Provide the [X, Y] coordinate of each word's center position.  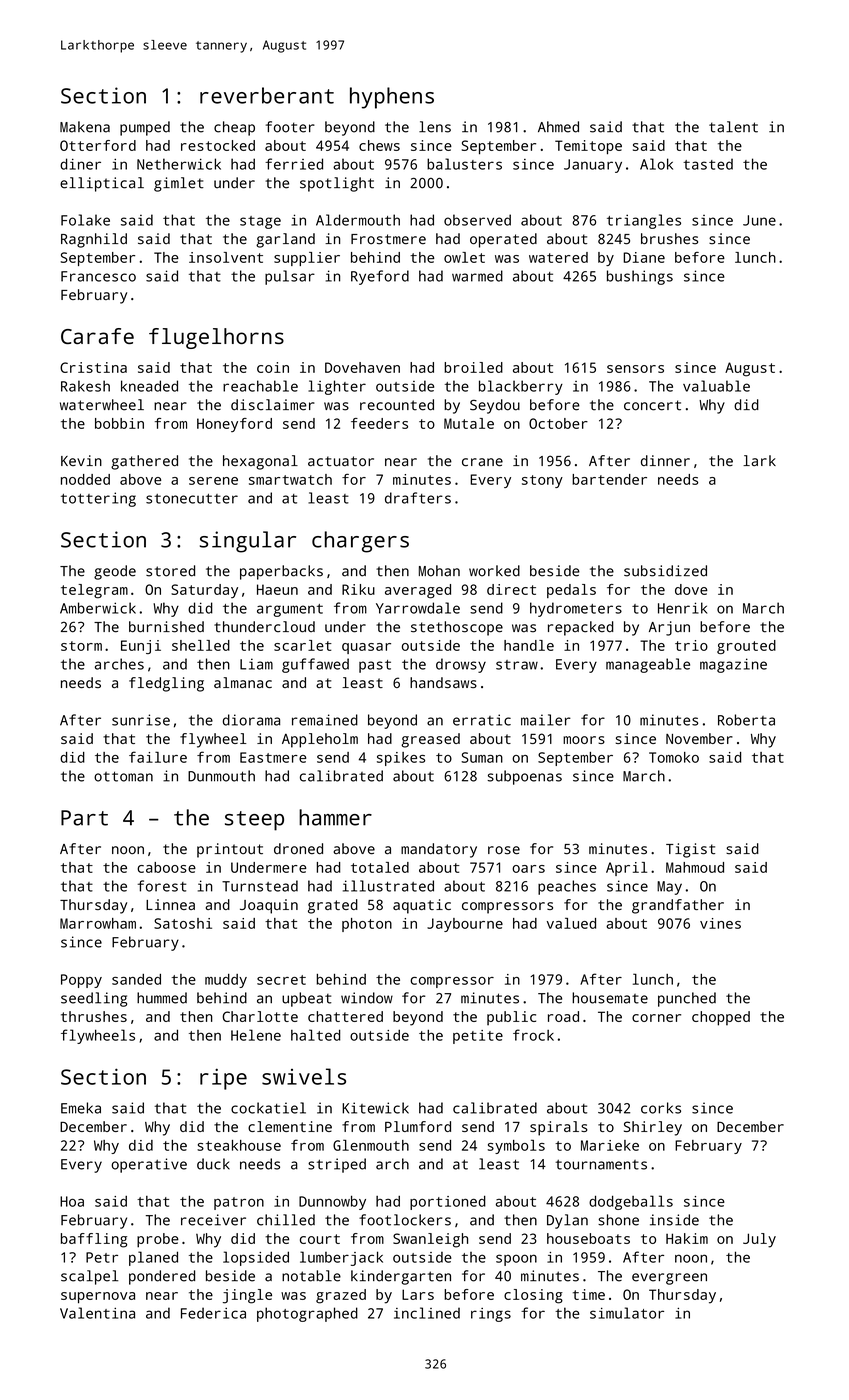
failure [158, 757]
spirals [559, 1128]
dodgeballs [631, 1202]
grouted [746, 647]
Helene [256, 1035]
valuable [716, 386]
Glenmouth [371, 1145]
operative [149, 1165]
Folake [85, 220]
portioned [448, 1203]
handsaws [443, 682]
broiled [473, 367]
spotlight [337, 184]
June [759, 220]
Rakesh [85, 386]
